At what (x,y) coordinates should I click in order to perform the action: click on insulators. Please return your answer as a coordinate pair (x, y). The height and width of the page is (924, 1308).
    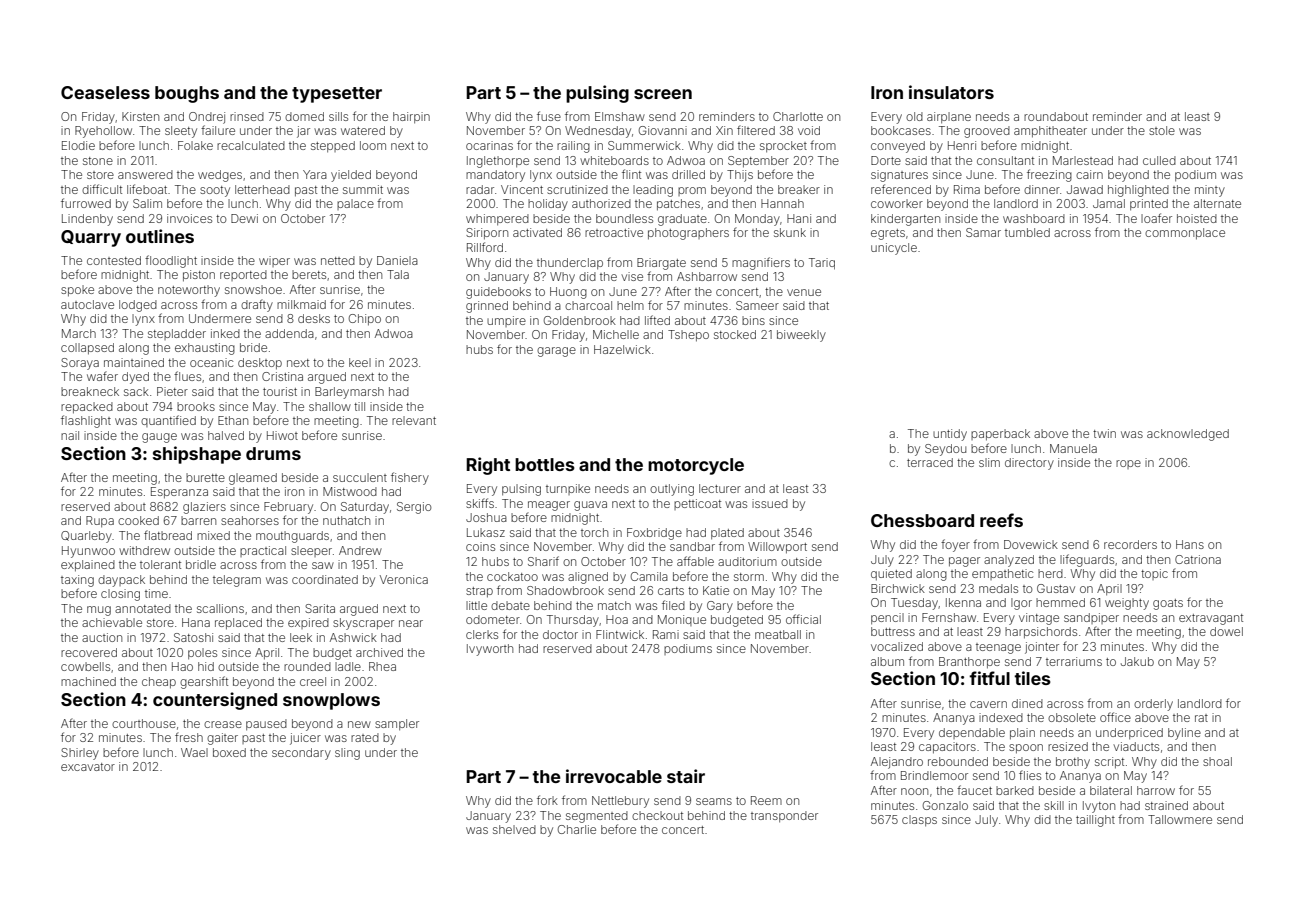
    Looking at the image, I should click on (951, 92).
